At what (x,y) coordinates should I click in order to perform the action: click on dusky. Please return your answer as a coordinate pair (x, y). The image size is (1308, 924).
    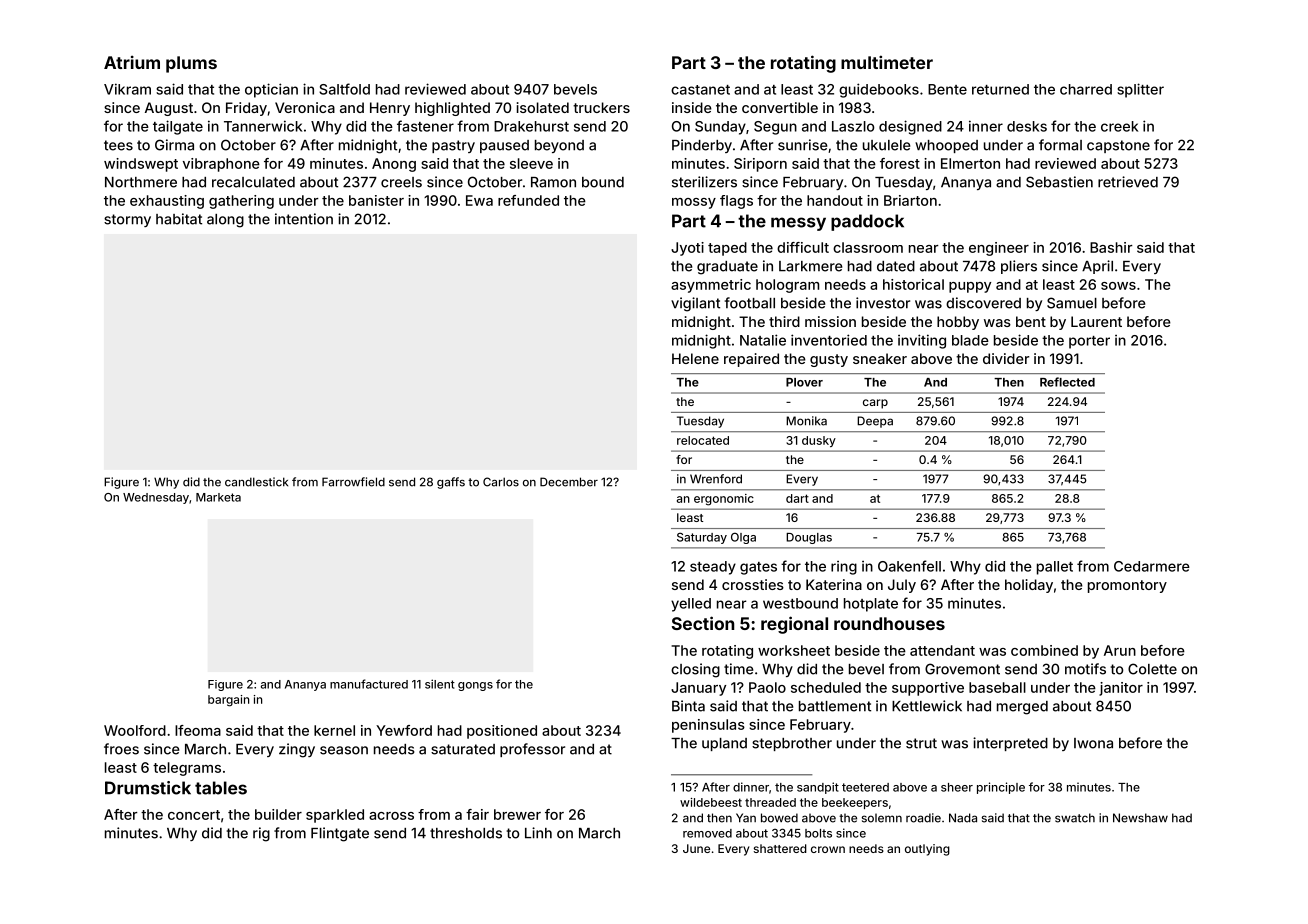
    Looking at the image, I should click on (819, 441).
